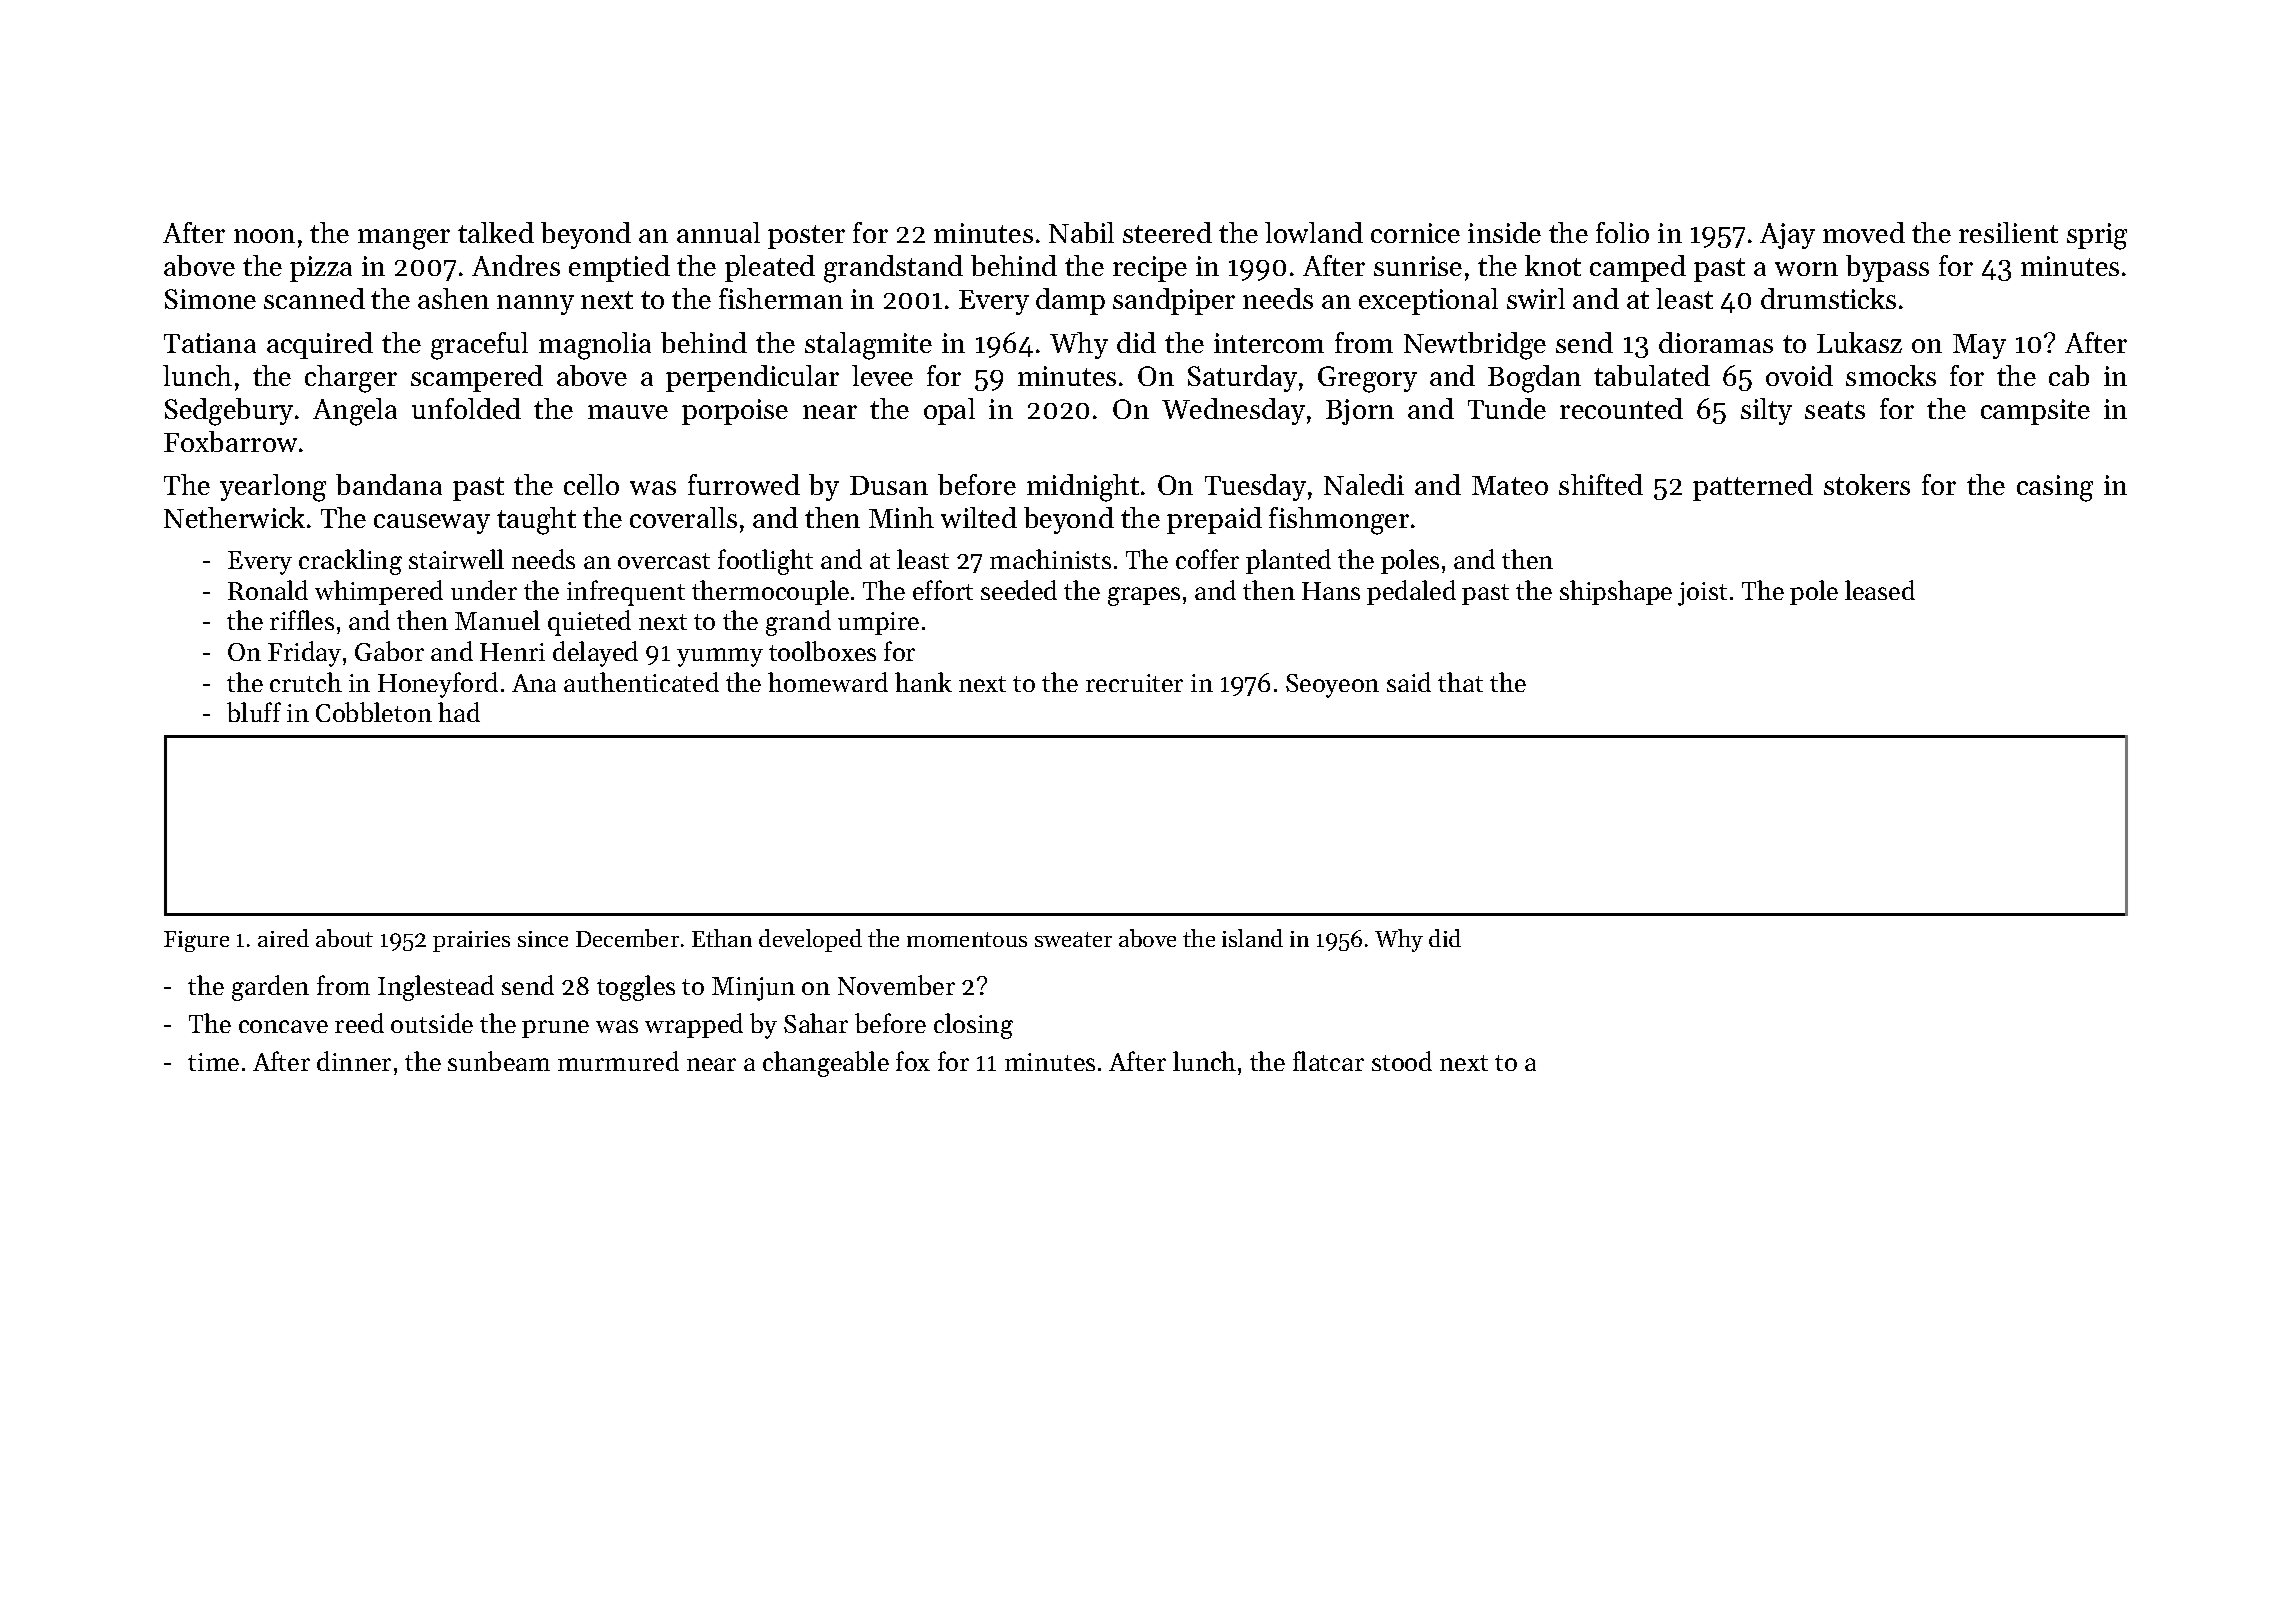 This image has width=2292, height=1620. Describe the element at coordinates (543, 939) in the image. I see `since` at that location.
